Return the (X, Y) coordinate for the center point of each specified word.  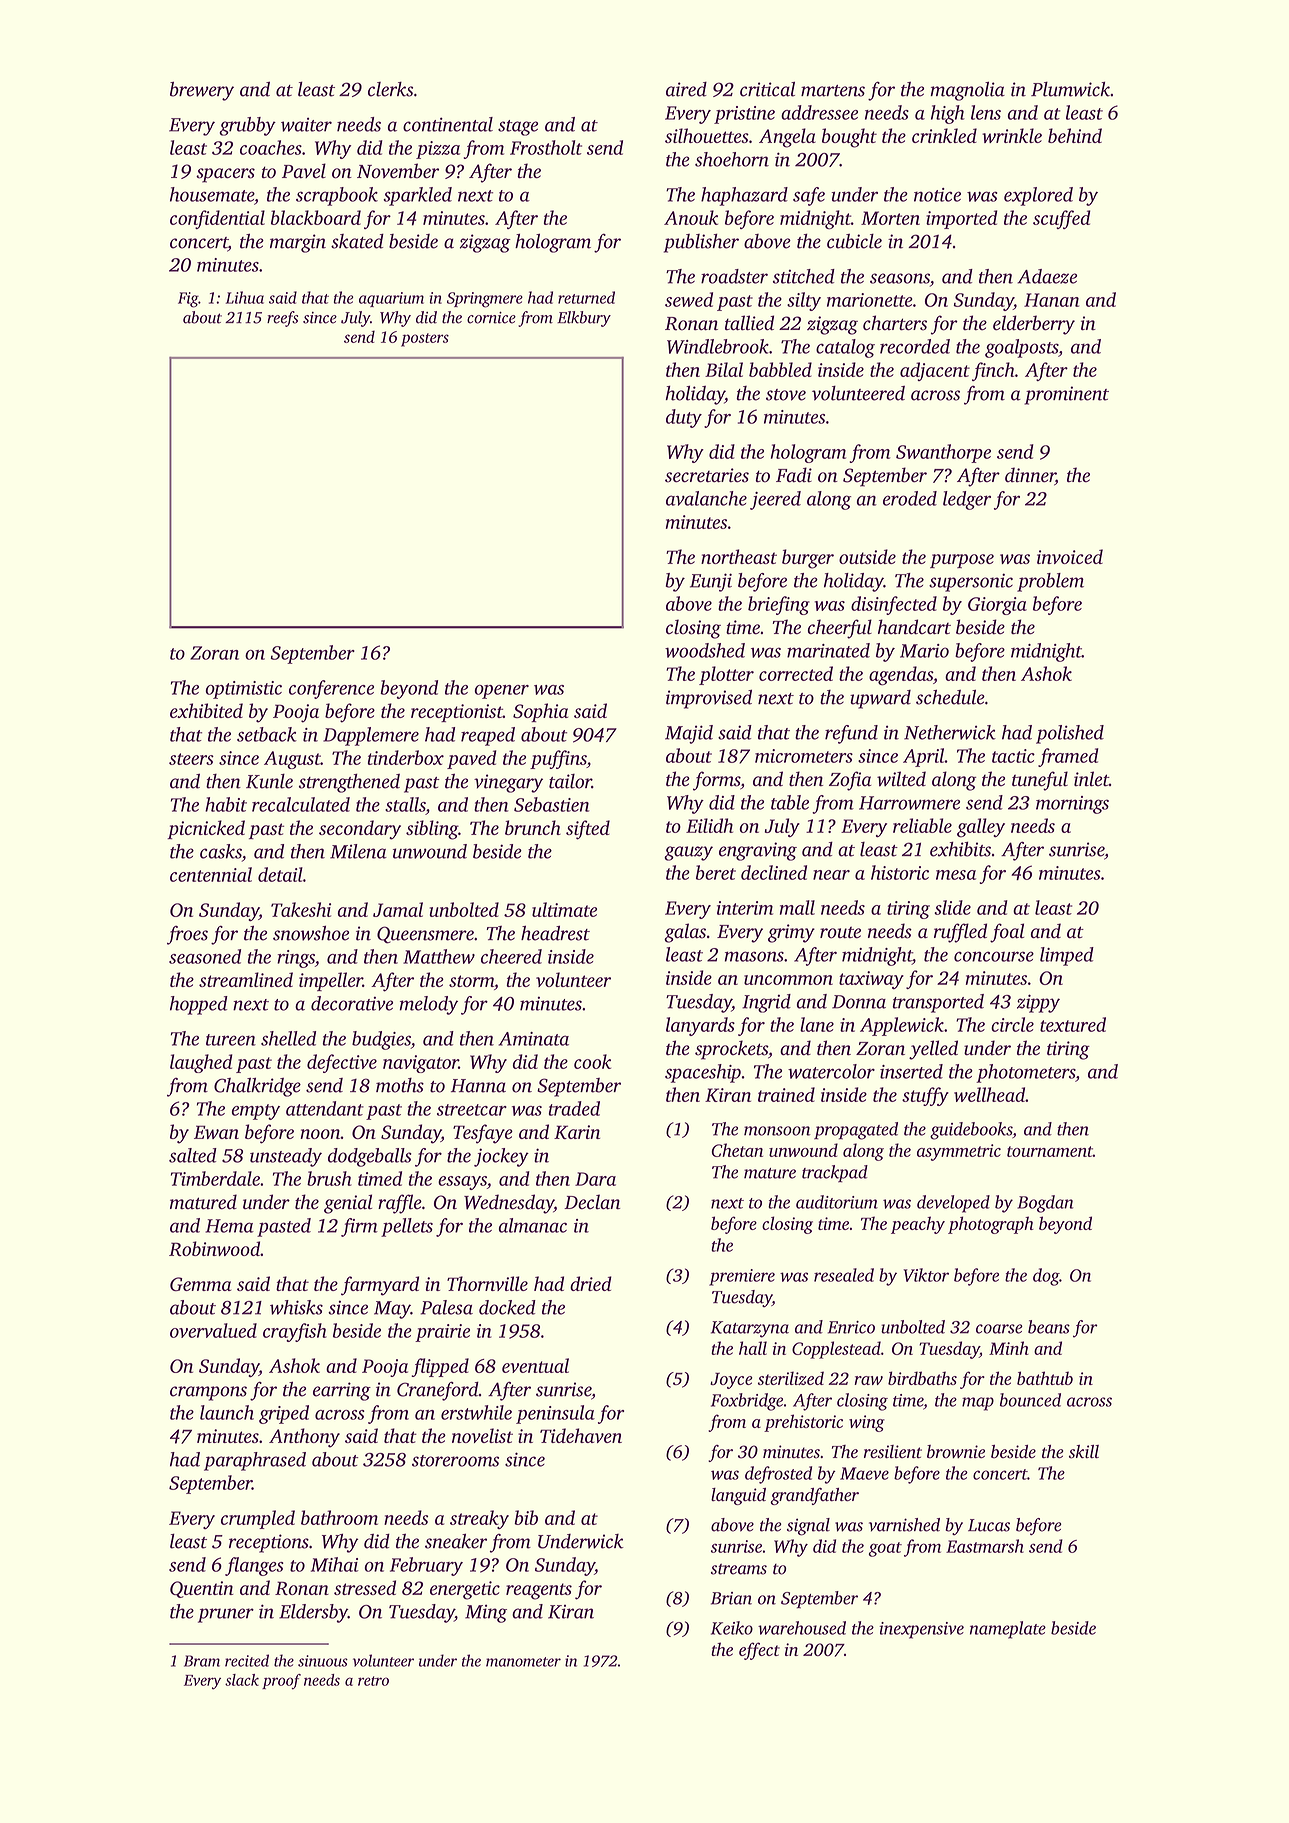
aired (686, 89)
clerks (390, 89)
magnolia (967, 91)
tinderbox (405, 757)
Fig (188, 300)
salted (193, 1155)
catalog (845, 348)
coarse (999, 1329)
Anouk (691, 217)
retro (373, 1681)
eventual (535, 1365)
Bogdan (1045, 1204)
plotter (726, 675)
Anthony (304, 1438)
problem (1050, 582)
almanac (533, 1225)
